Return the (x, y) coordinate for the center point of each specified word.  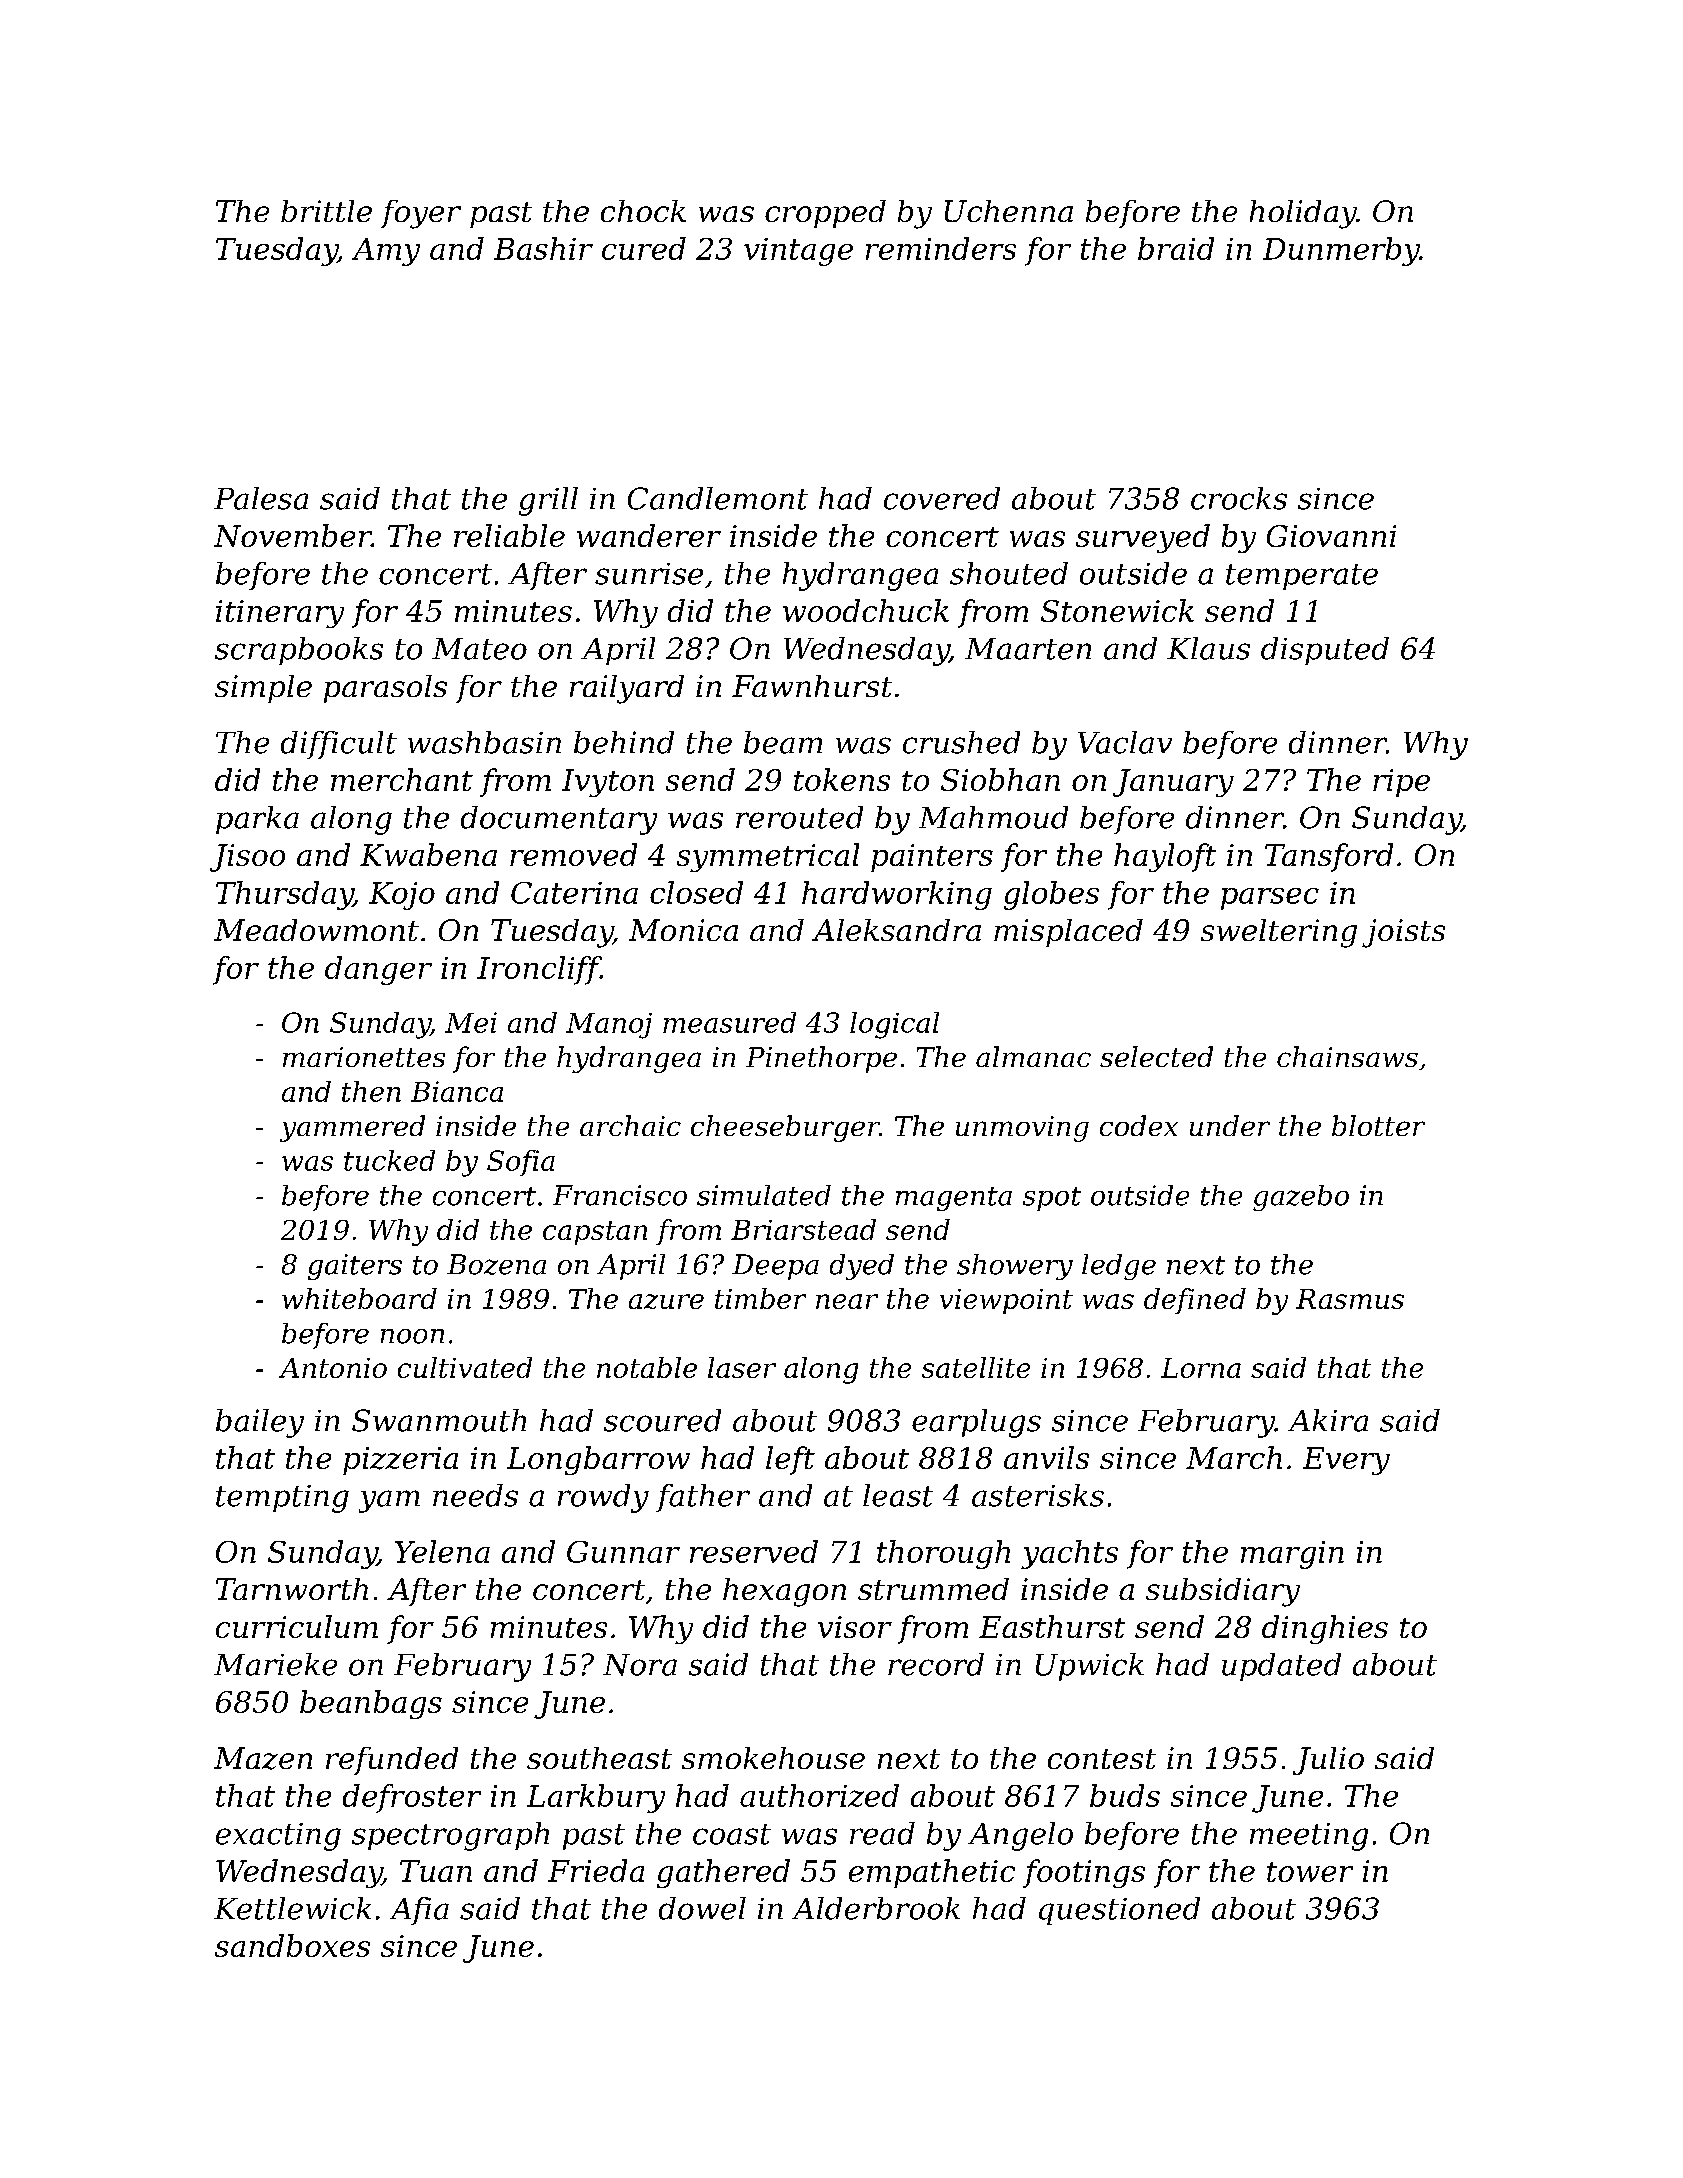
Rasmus (1350, 1299)
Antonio (333, 1368)
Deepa (775, 1267)
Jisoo (247, 858)
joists (1403, 933)
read (882, 1833)
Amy (386, 252)
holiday (1303, 214)
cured (644, 248)
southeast (599, 1758)
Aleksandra (896, 930)
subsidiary (1223, 1592)
